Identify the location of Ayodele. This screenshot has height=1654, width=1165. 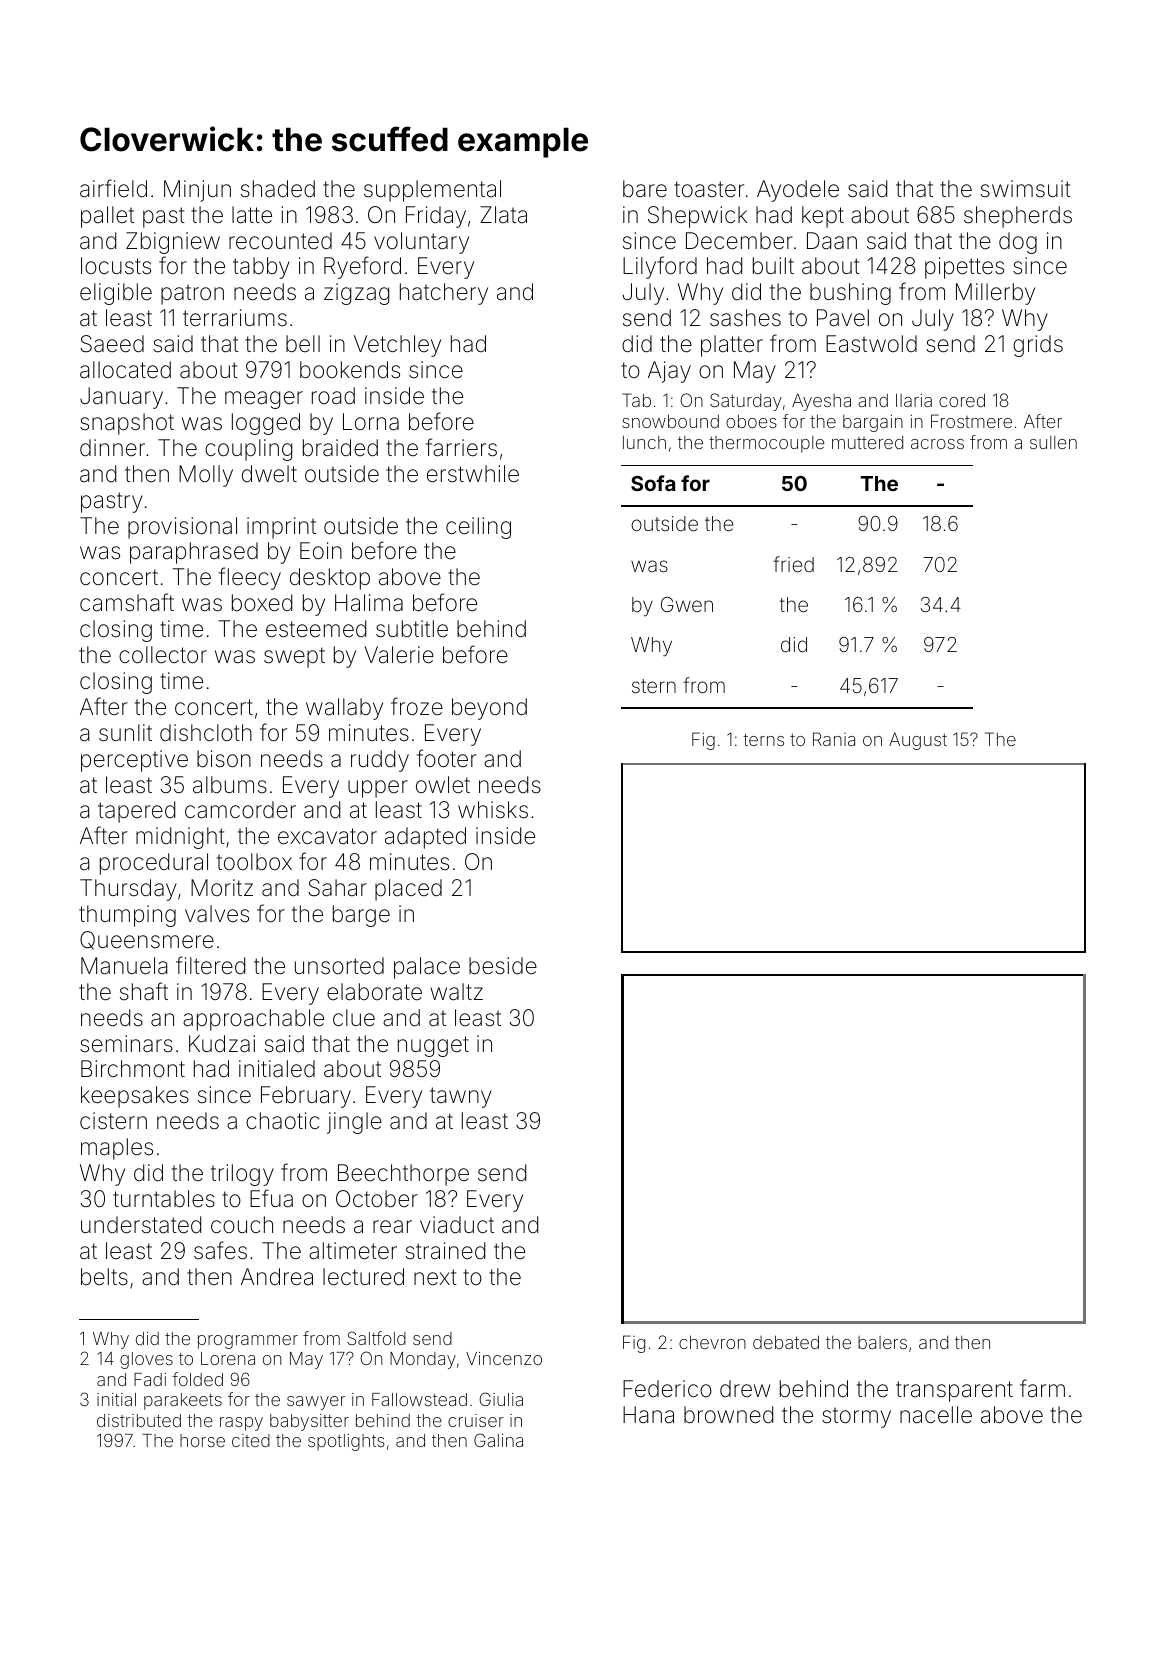
(798, 191).
